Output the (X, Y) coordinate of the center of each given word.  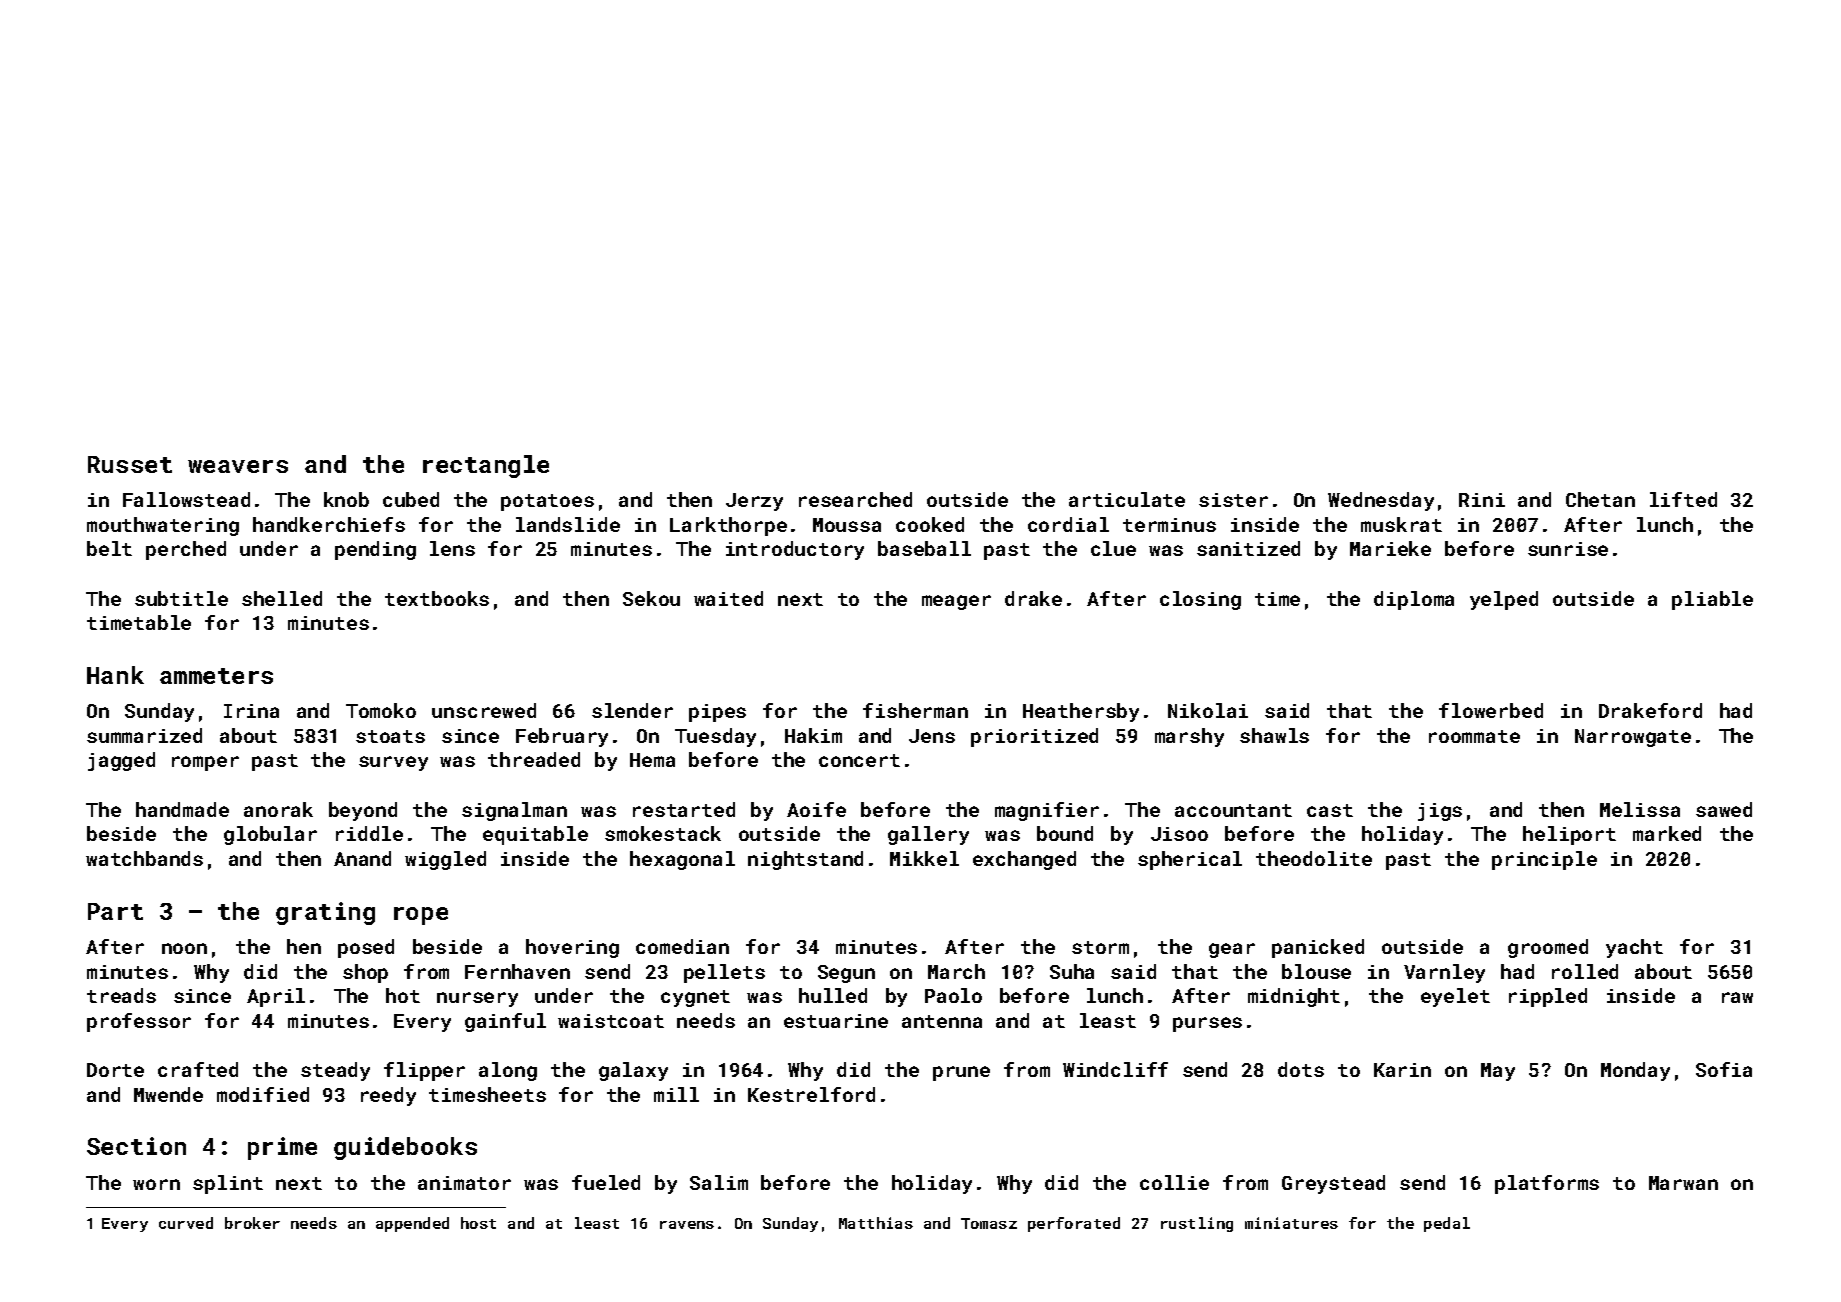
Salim (719, 1182)
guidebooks (405, 1148)
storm (1100, 947)
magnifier (1047, 811)
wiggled (445, 860)
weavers (238, 466)
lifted (1683, 499)
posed (366, 948)
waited (728, 598)
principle (1544, 860)
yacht (1634, 948)
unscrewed (484, 710)
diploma (1414, 600)
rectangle (486, 466)
